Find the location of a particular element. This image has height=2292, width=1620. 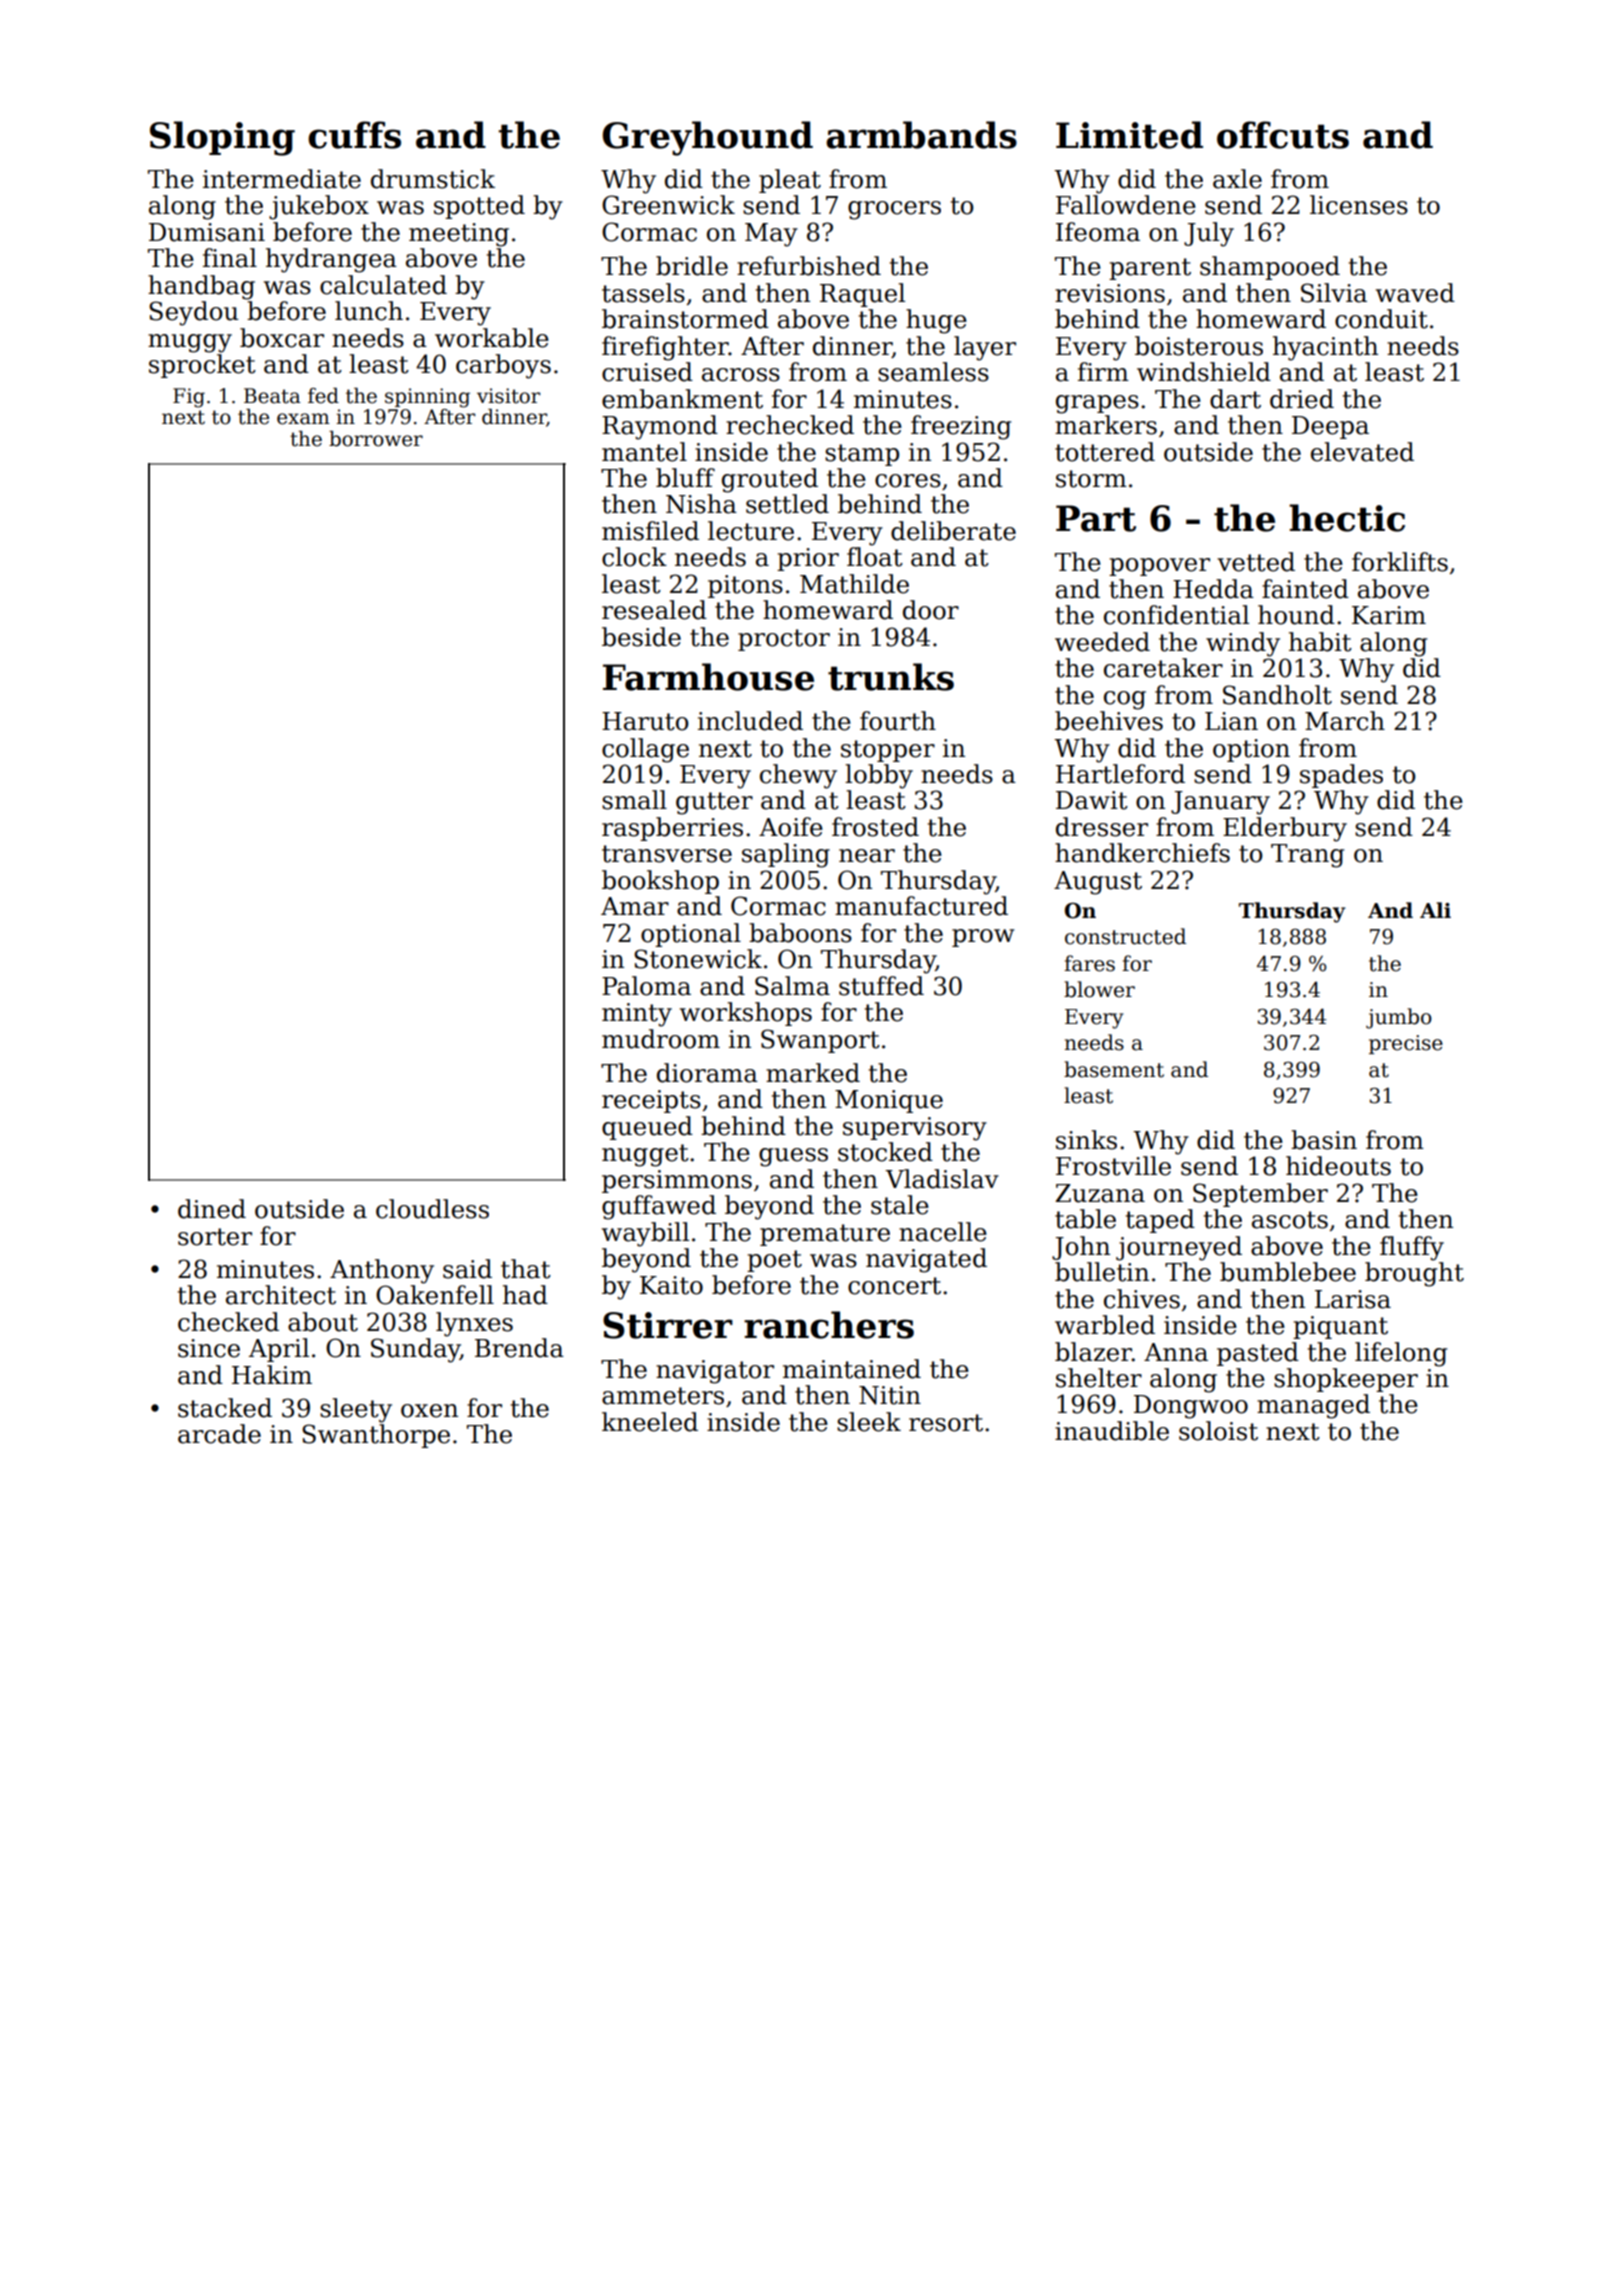

muggy is located at coordinates (190, 343).
